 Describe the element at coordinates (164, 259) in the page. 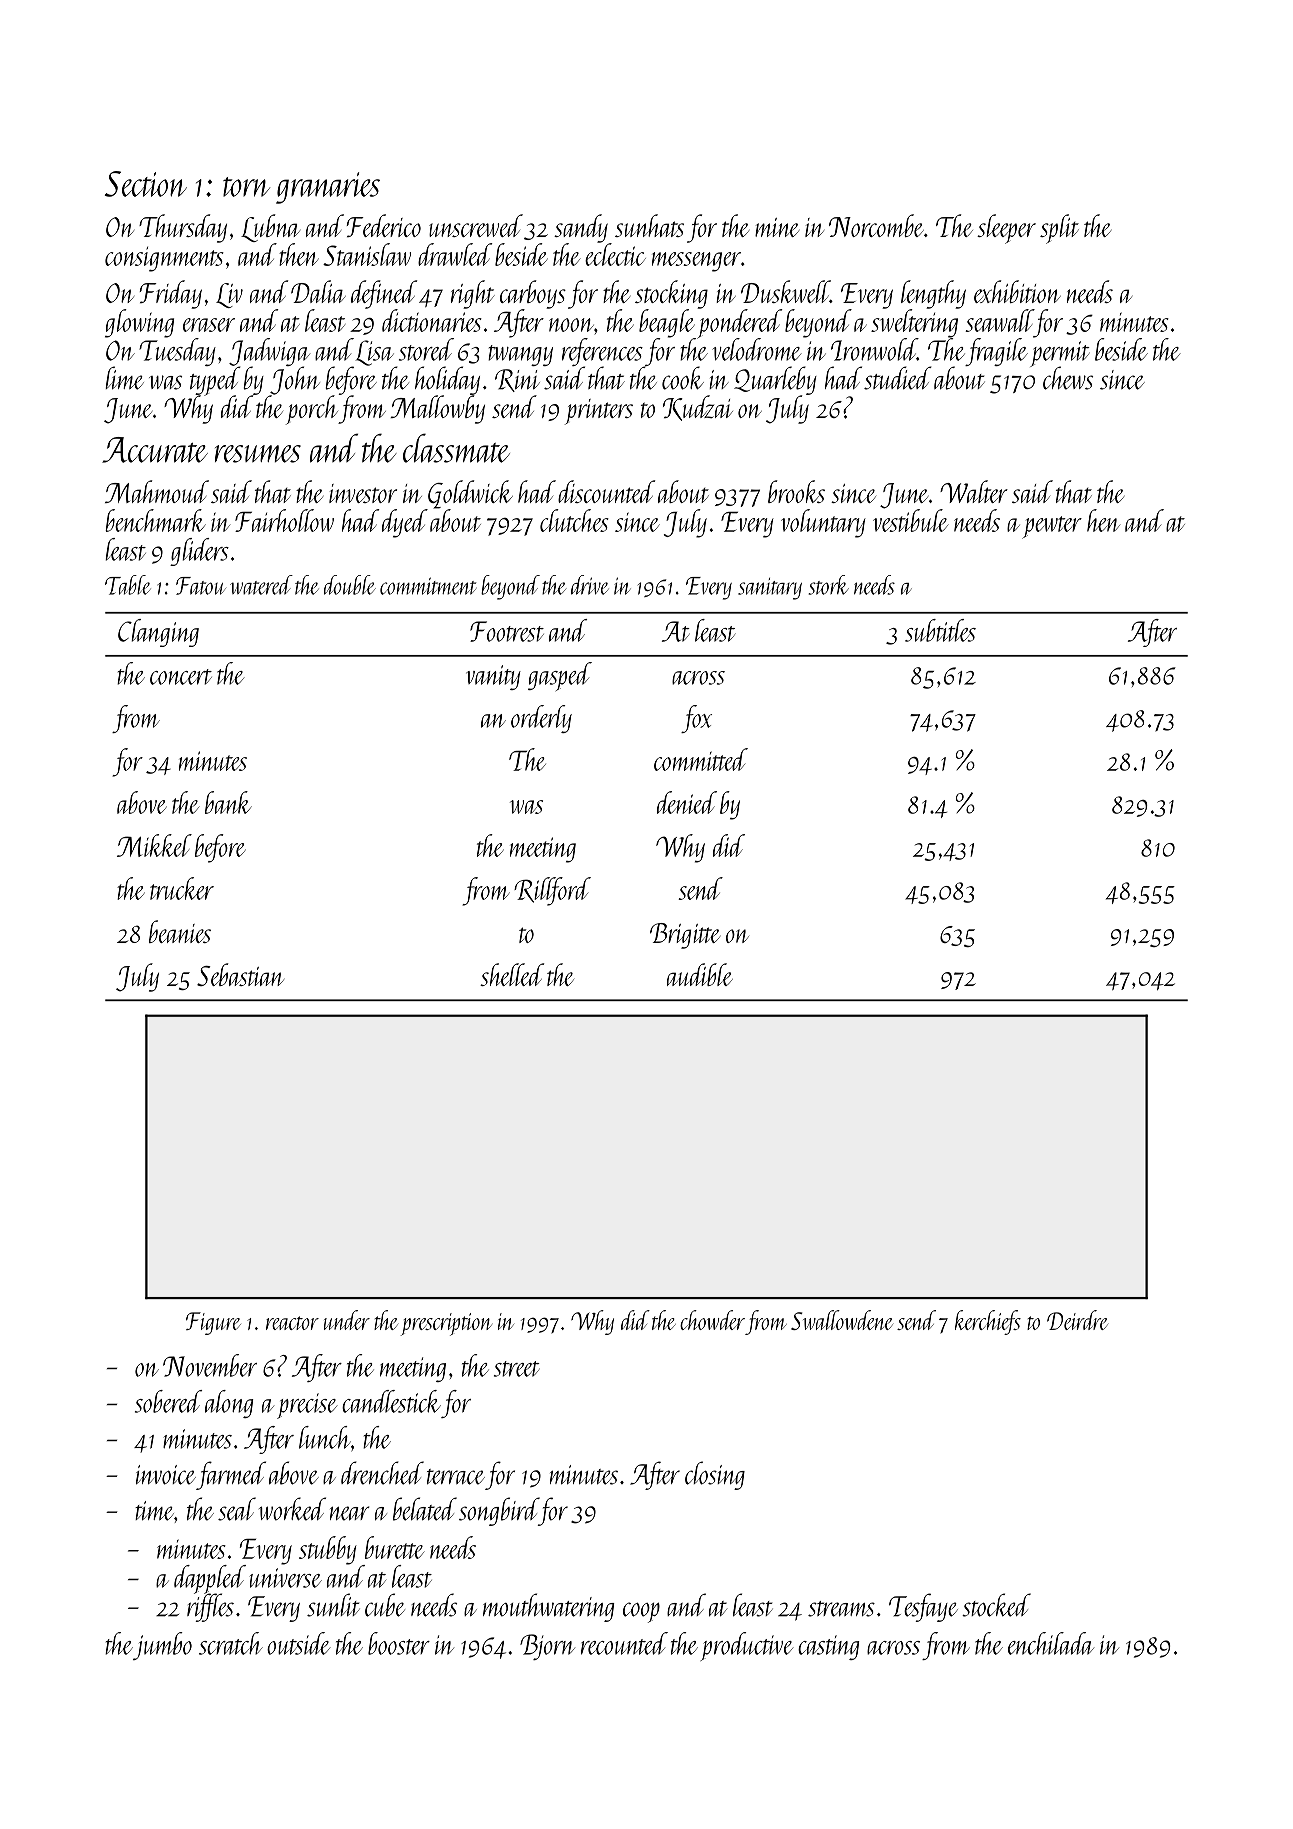

I see `consignments` at that location.
